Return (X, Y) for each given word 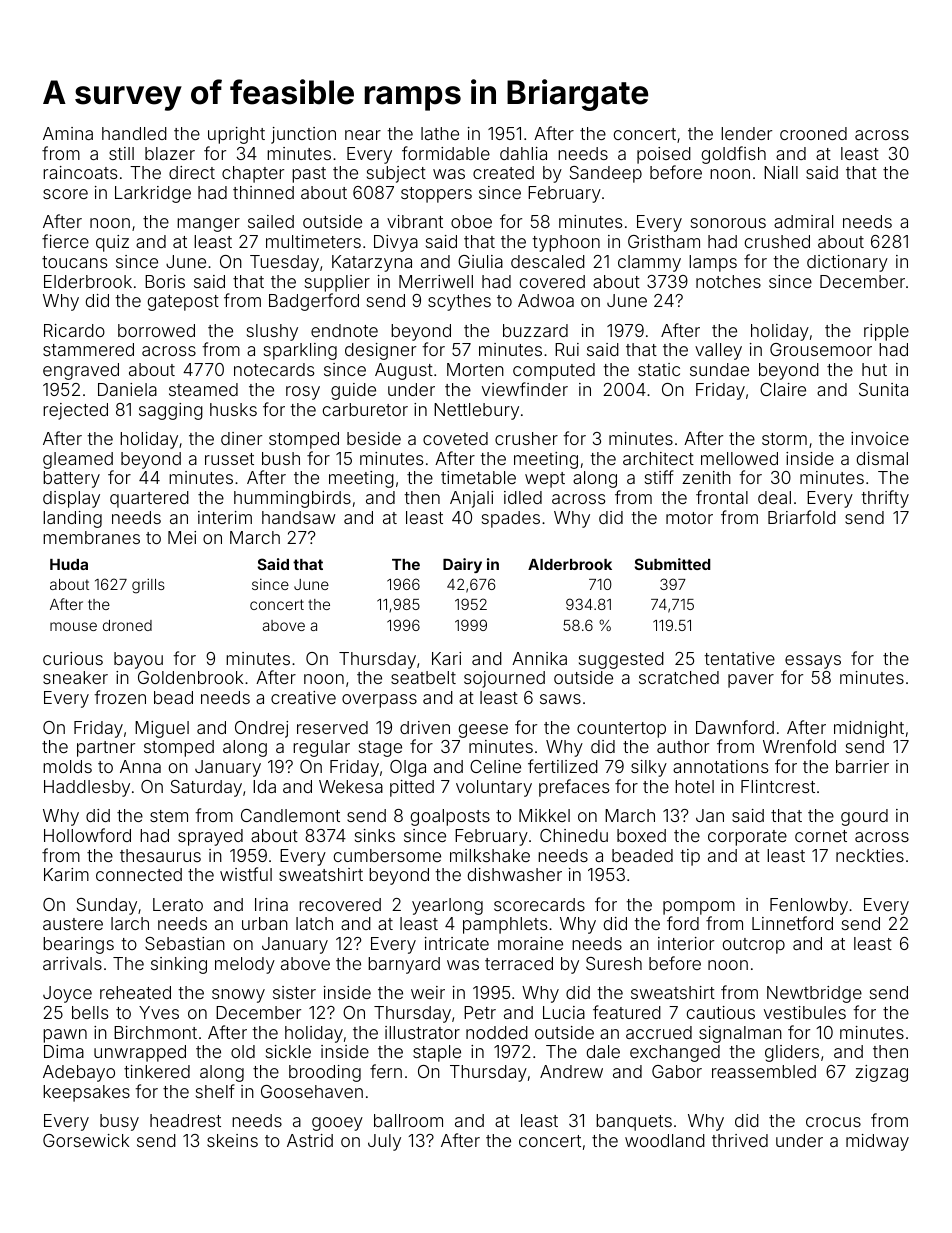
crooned (813, 133)
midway (877, 1142)
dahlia (523, 153)
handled (134, 133)
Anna (140, 766)
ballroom (408, 1120)
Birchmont (155, 1032)
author (683, 746)
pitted (412, 788)
